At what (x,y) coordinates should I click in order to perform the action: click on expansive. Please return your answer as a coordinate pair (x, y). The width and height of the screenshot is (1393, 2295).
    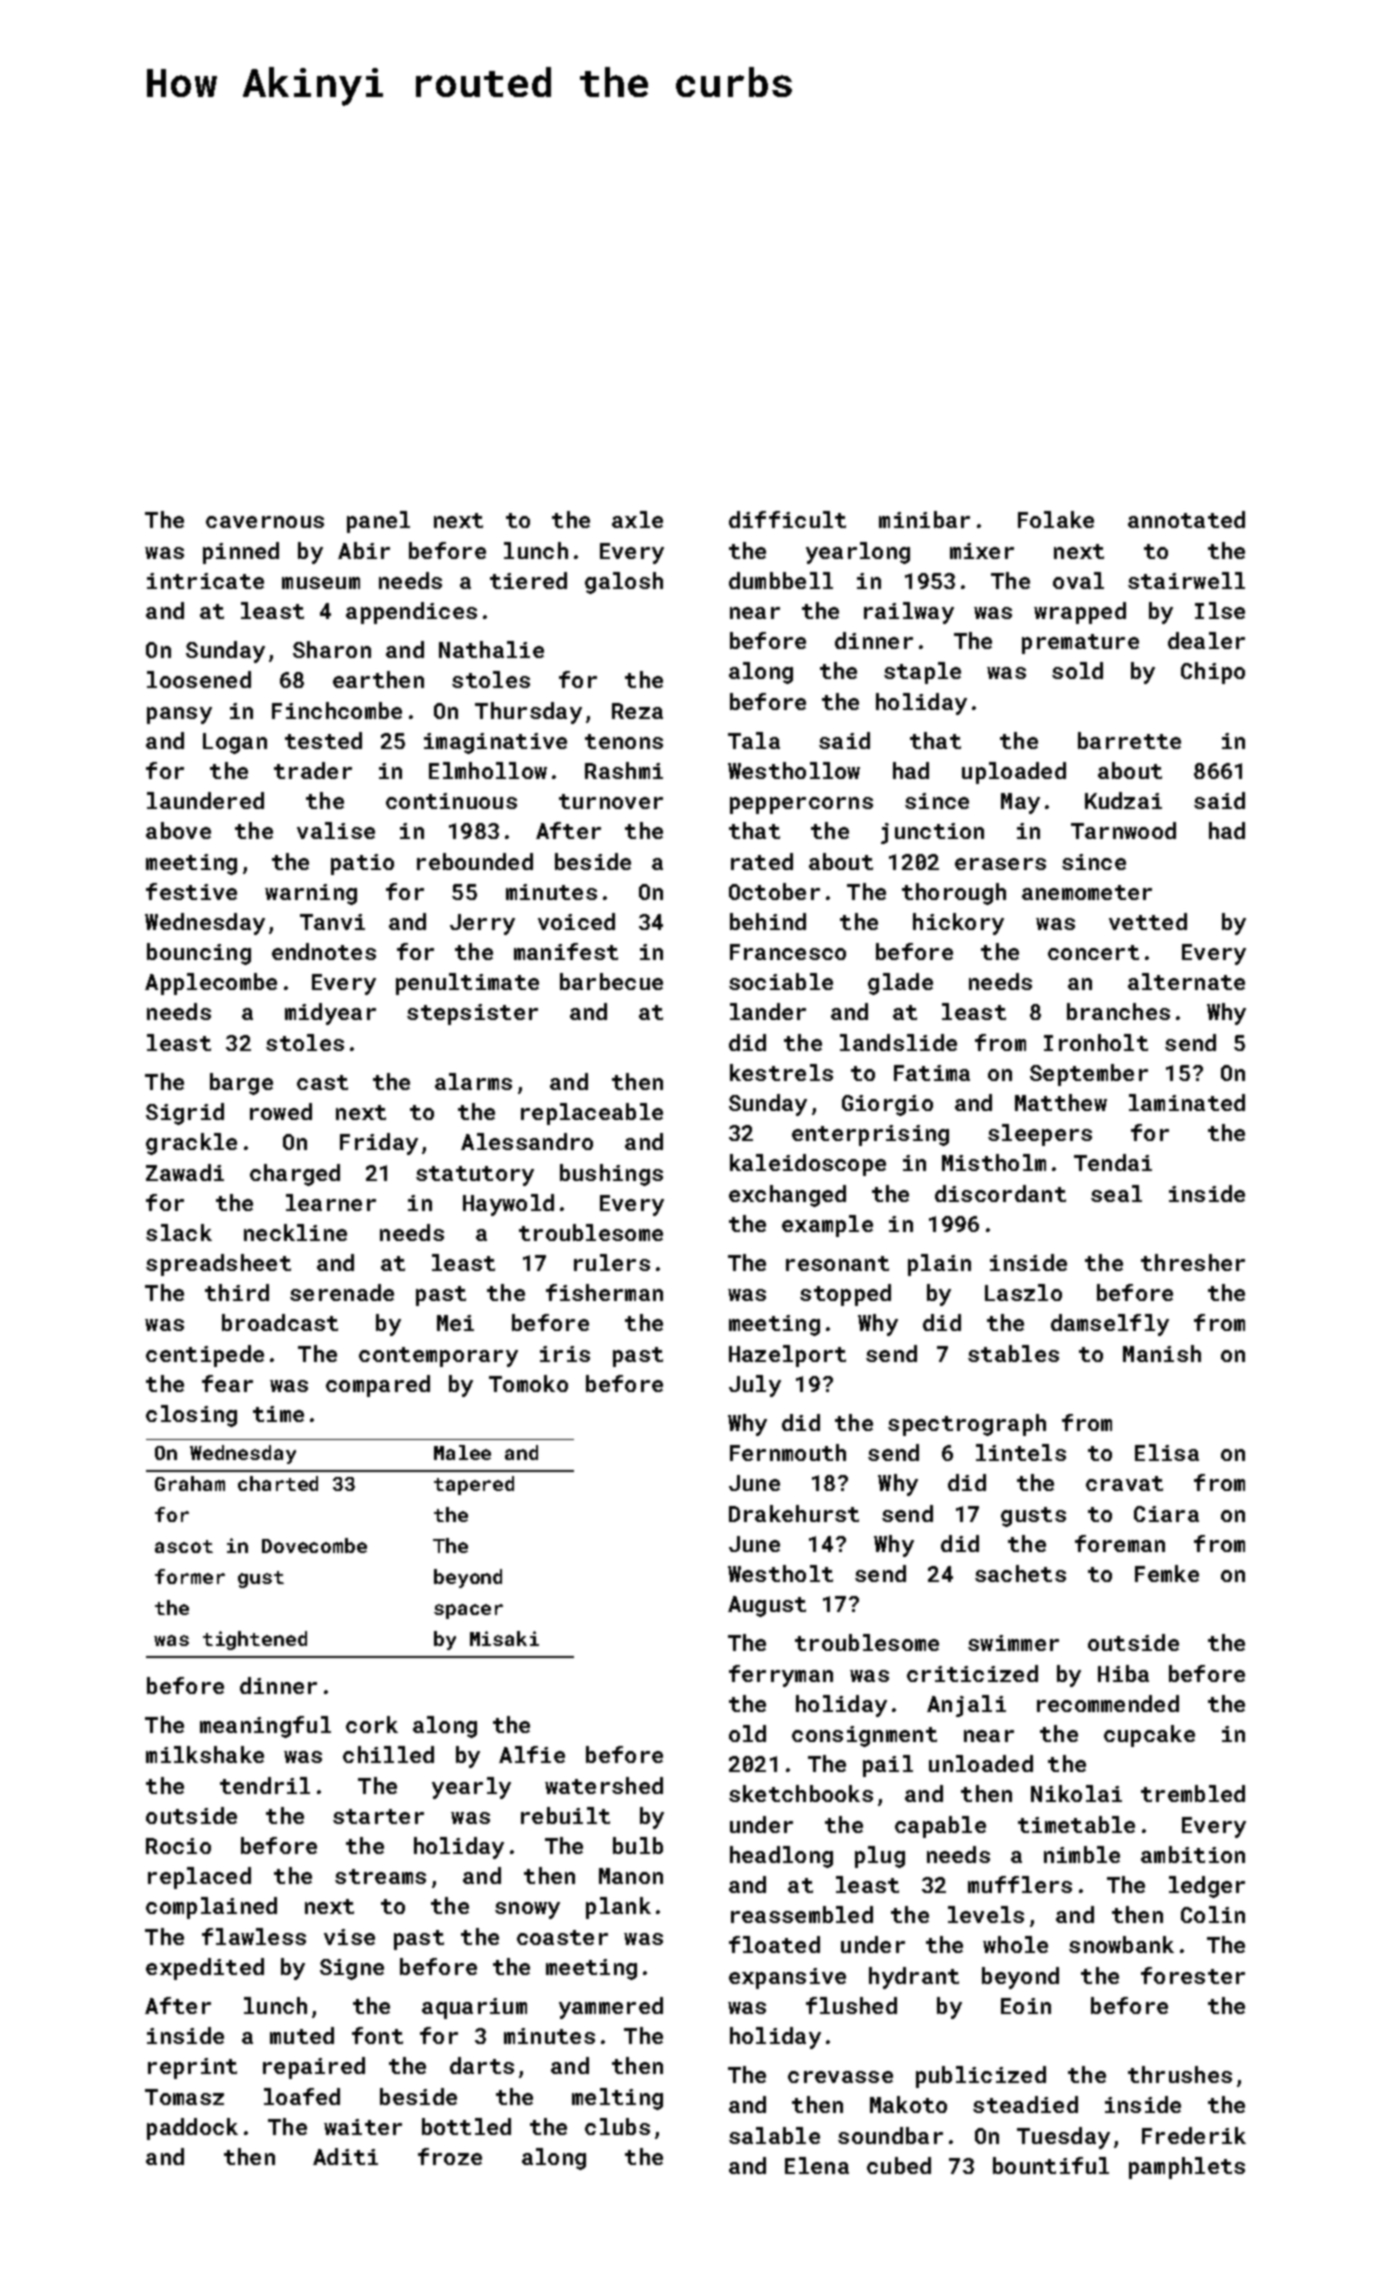
    Looking at the image, I should click on (787, 1978).
